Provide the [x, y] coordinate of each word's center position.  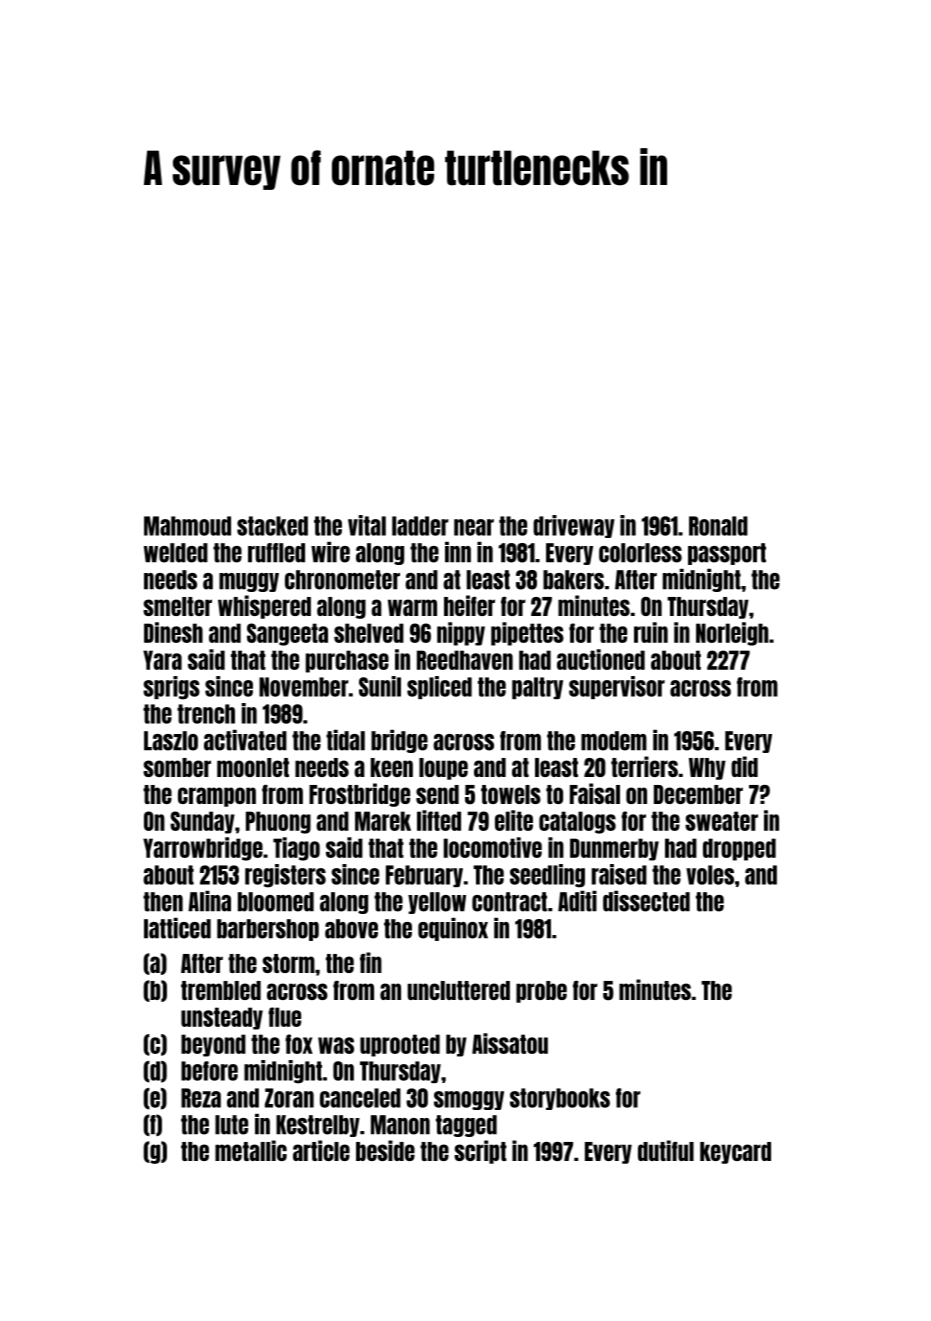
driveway [574, 526]
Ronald [718, 526]
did [744, 766]
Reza [201, 1098]
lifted [439, 820]
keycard [735, 1153]
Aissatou [510, 1043]
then [163, 902]
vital [367, 525]
